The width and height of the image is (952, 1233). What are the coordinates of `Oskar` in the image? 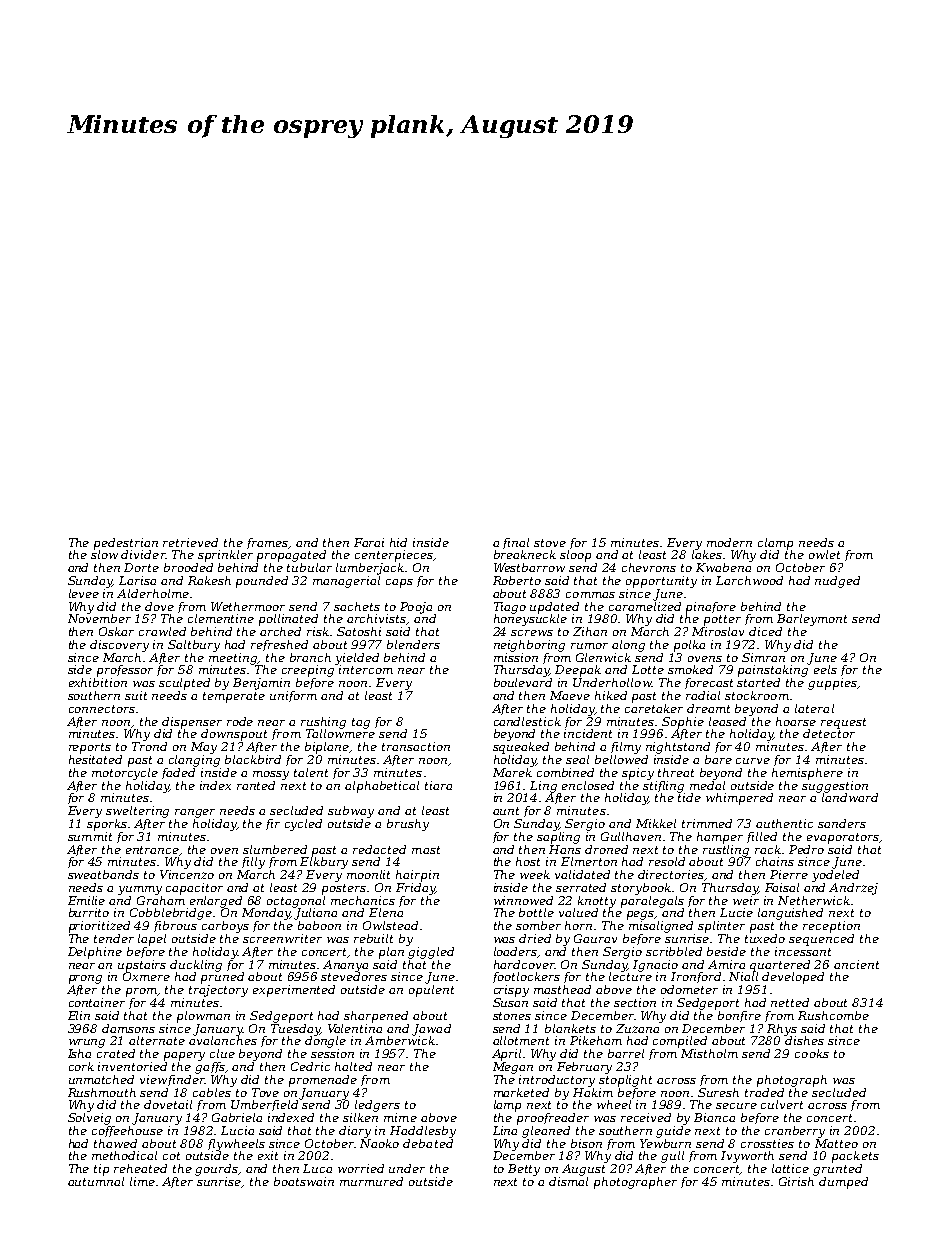 It's located at (116, 631).
